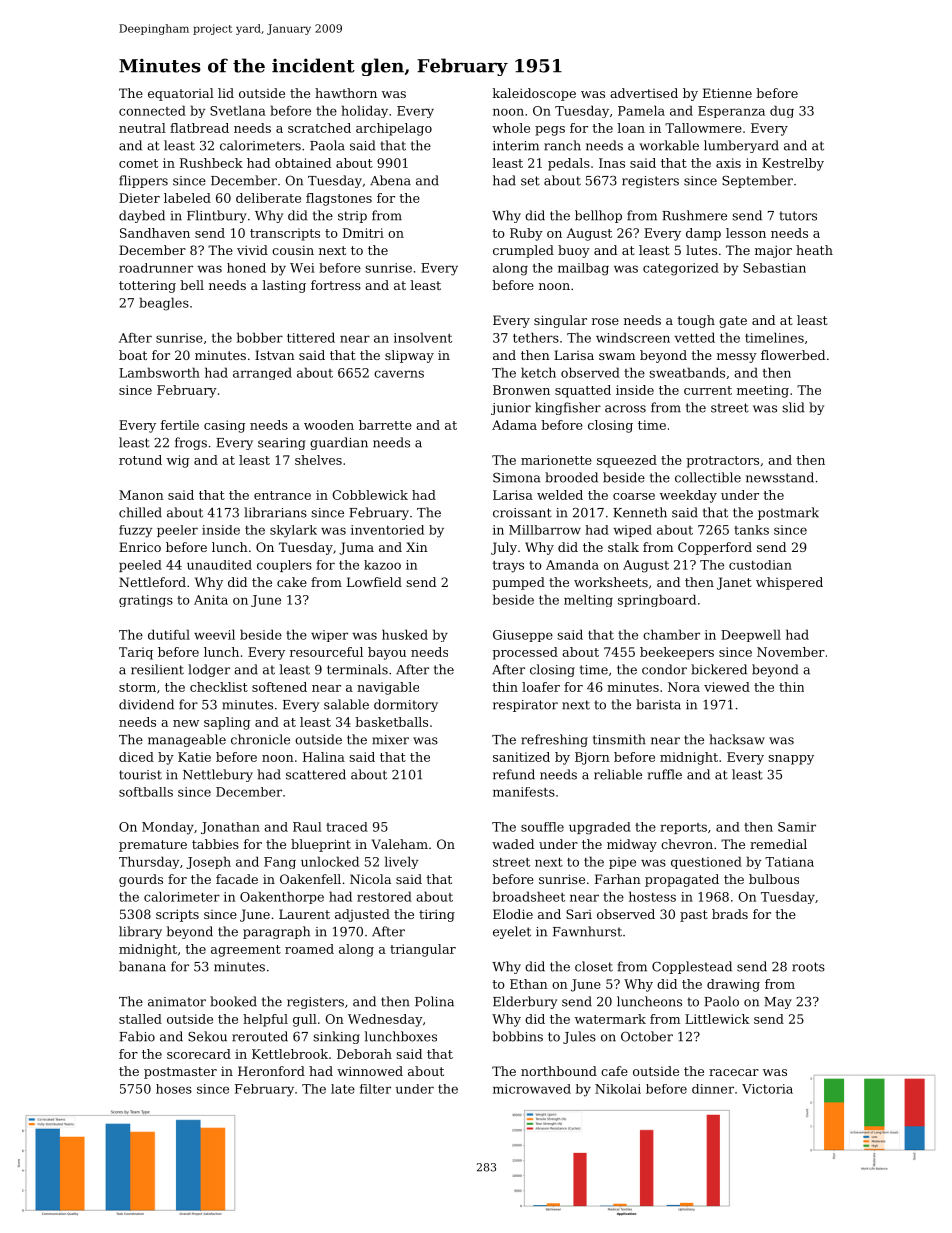  What do you see at coordinates (534, 94) in the screenshot?
I see `kaleidoscope` at bounding box center [534, 94].
